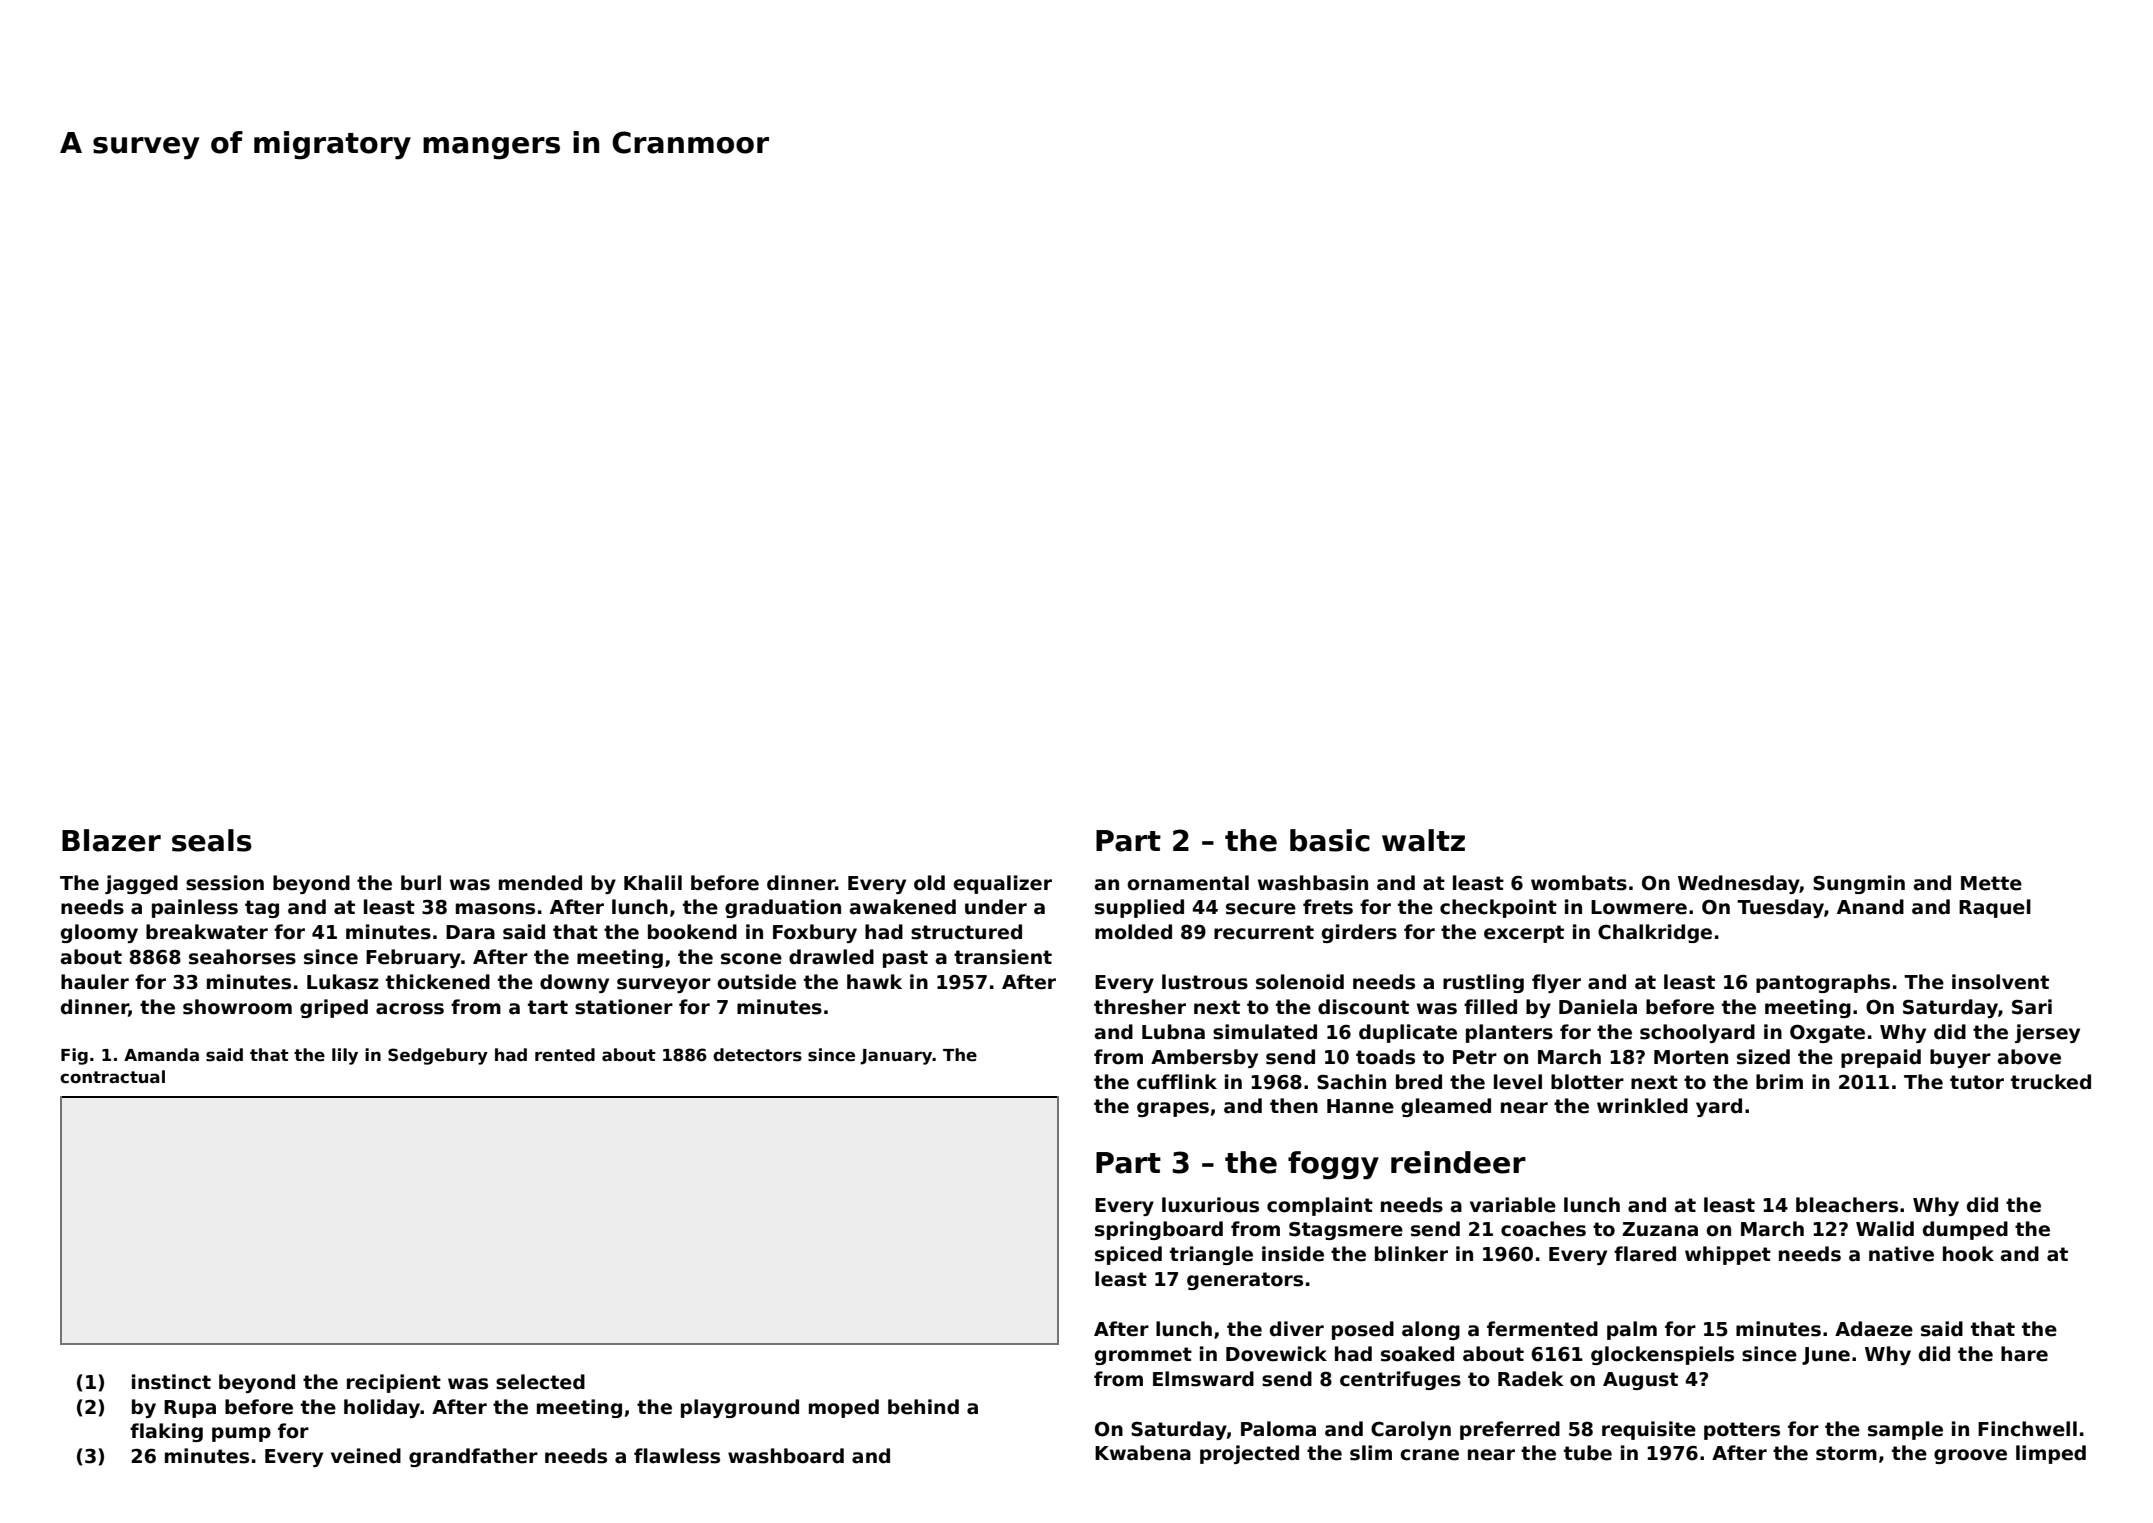 The width and height of the image is (2153, 1523). What do you see at coordinates (1249, 1454) in the image?
I see `projected` at bounding box center [1249, 1454].
